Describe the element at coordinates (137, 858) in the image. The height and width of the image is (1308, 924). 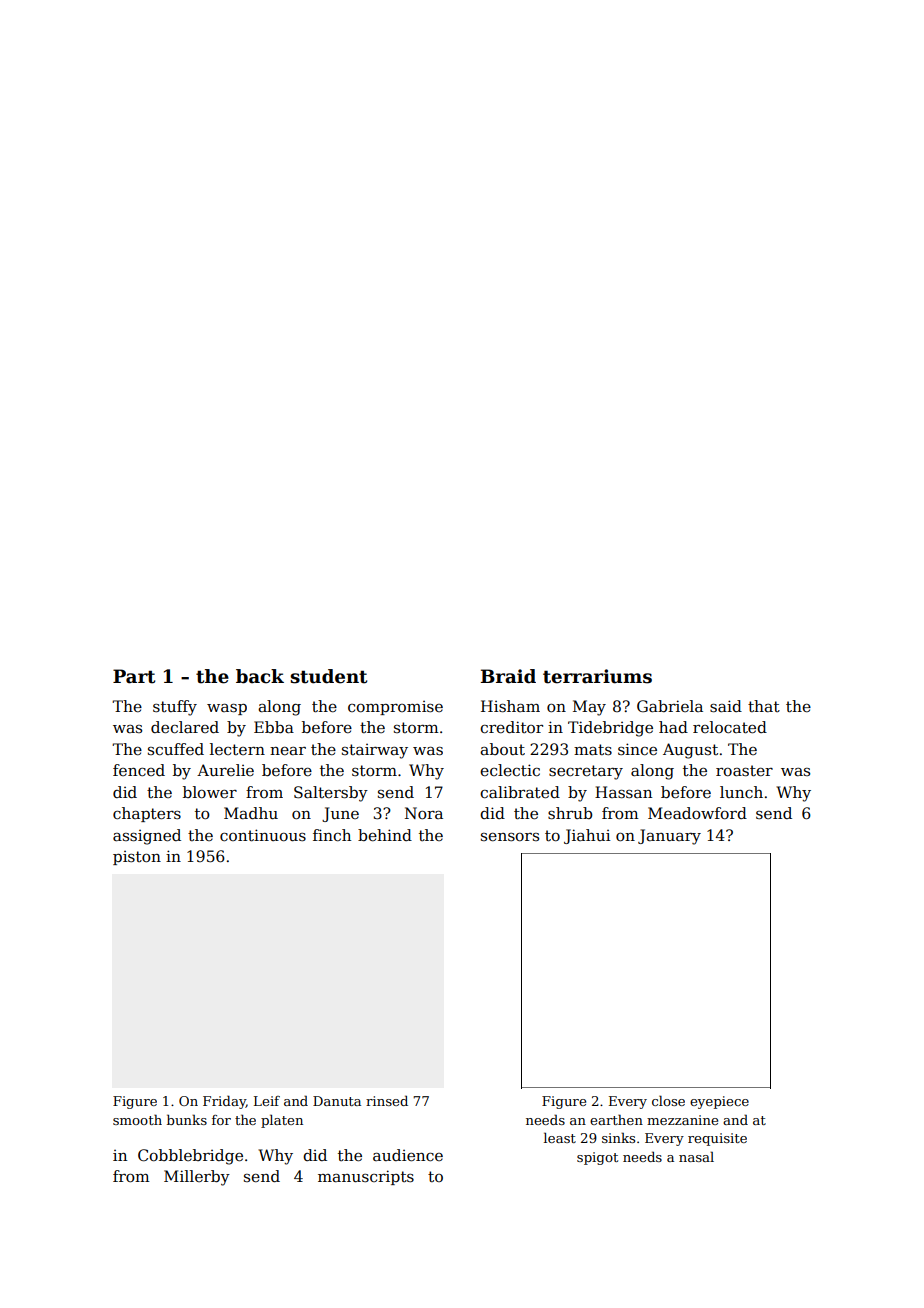
I see `piston` at that location.
